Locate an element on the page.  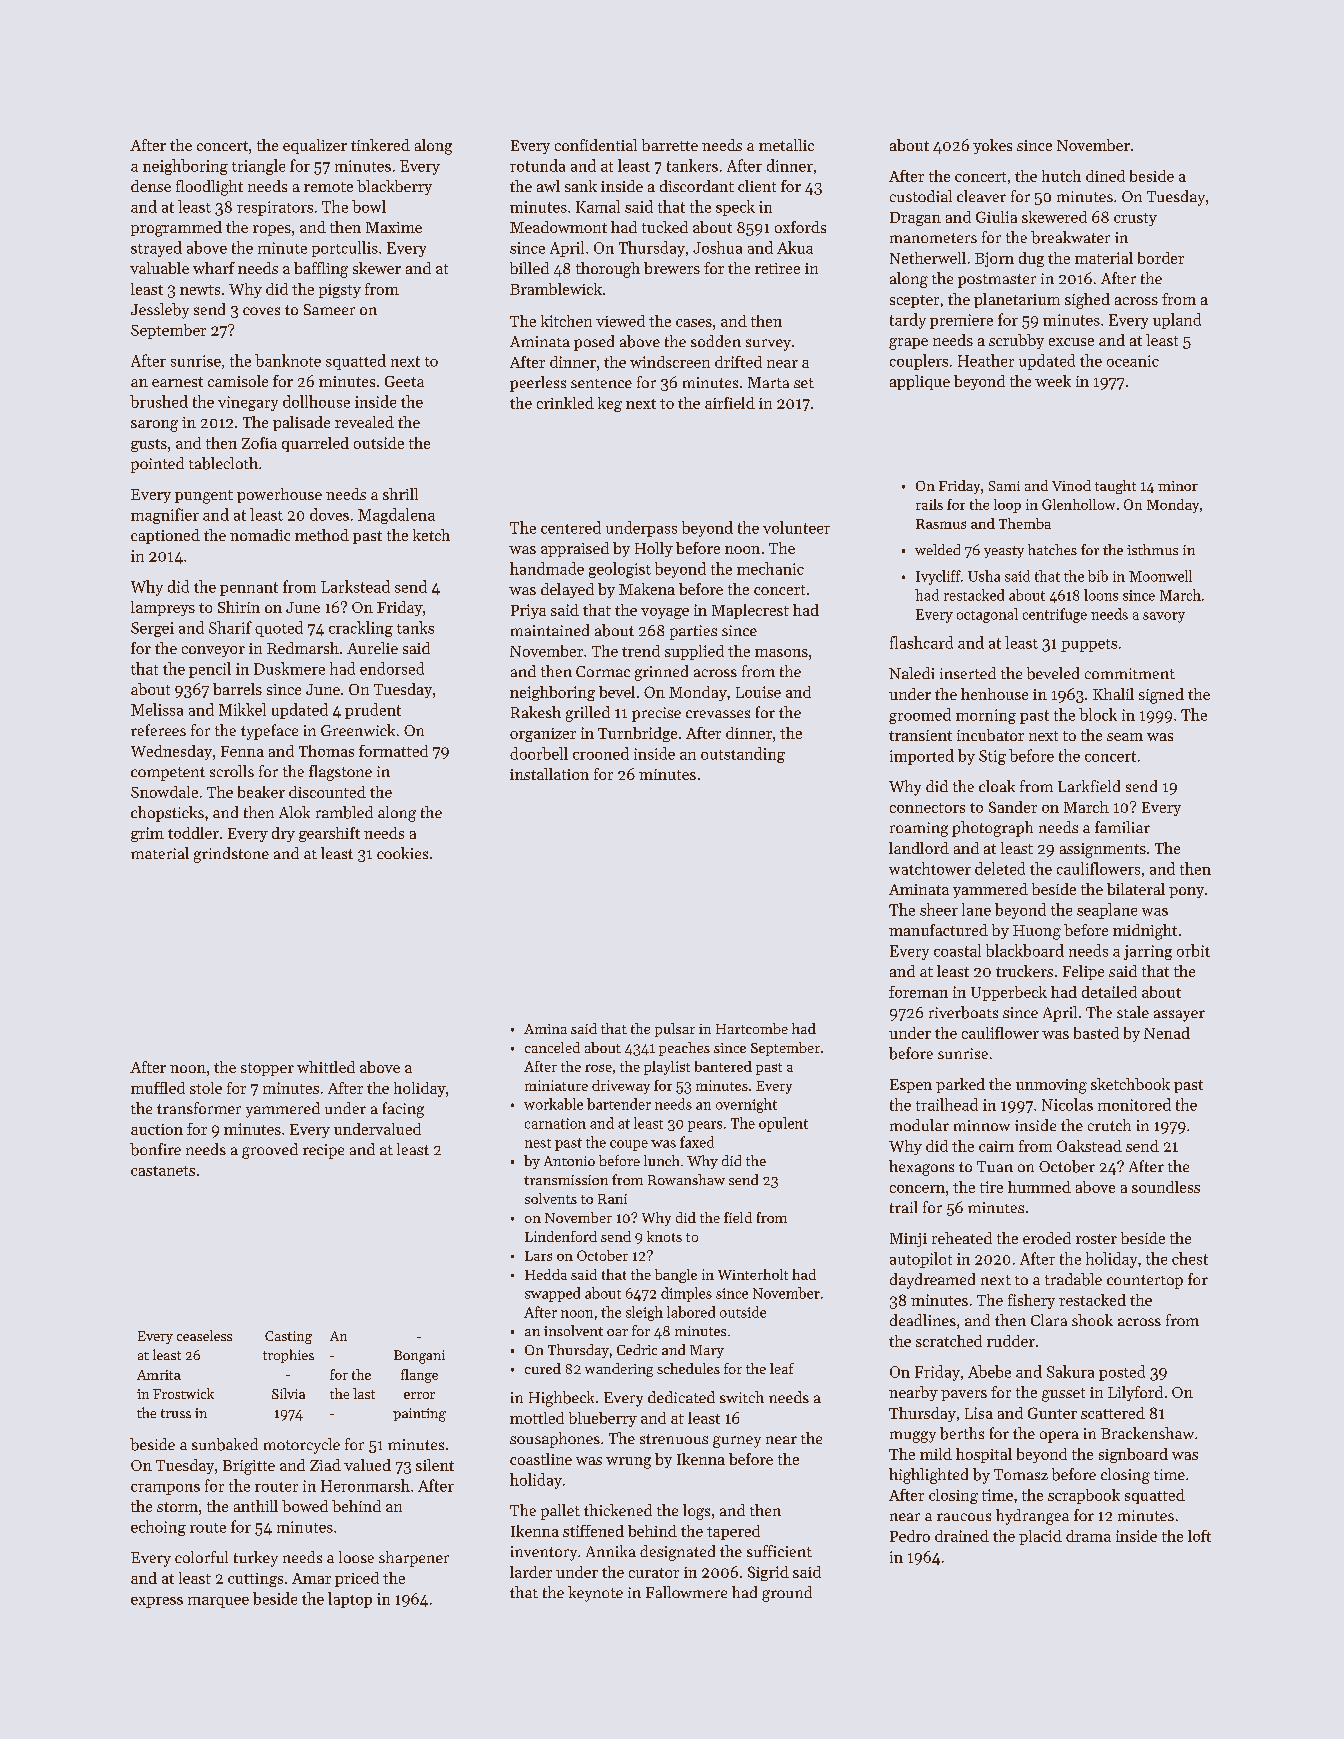
billed is located at coordinates (529, 268).
